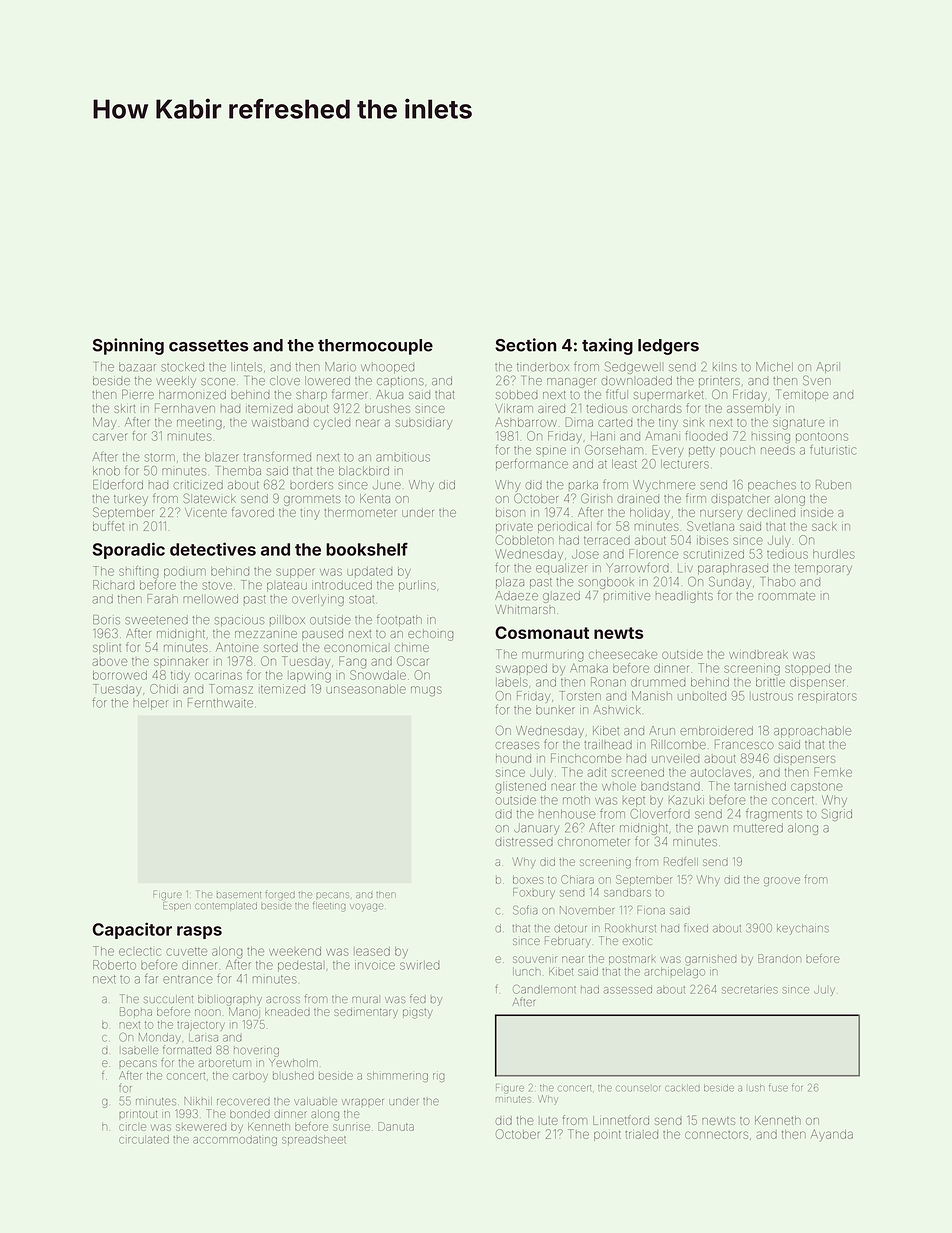 The image size is (952, 1233). What do you see at coordinates (246, 367) in the page?
I see `lintels` at bounding box center [246, 367].
